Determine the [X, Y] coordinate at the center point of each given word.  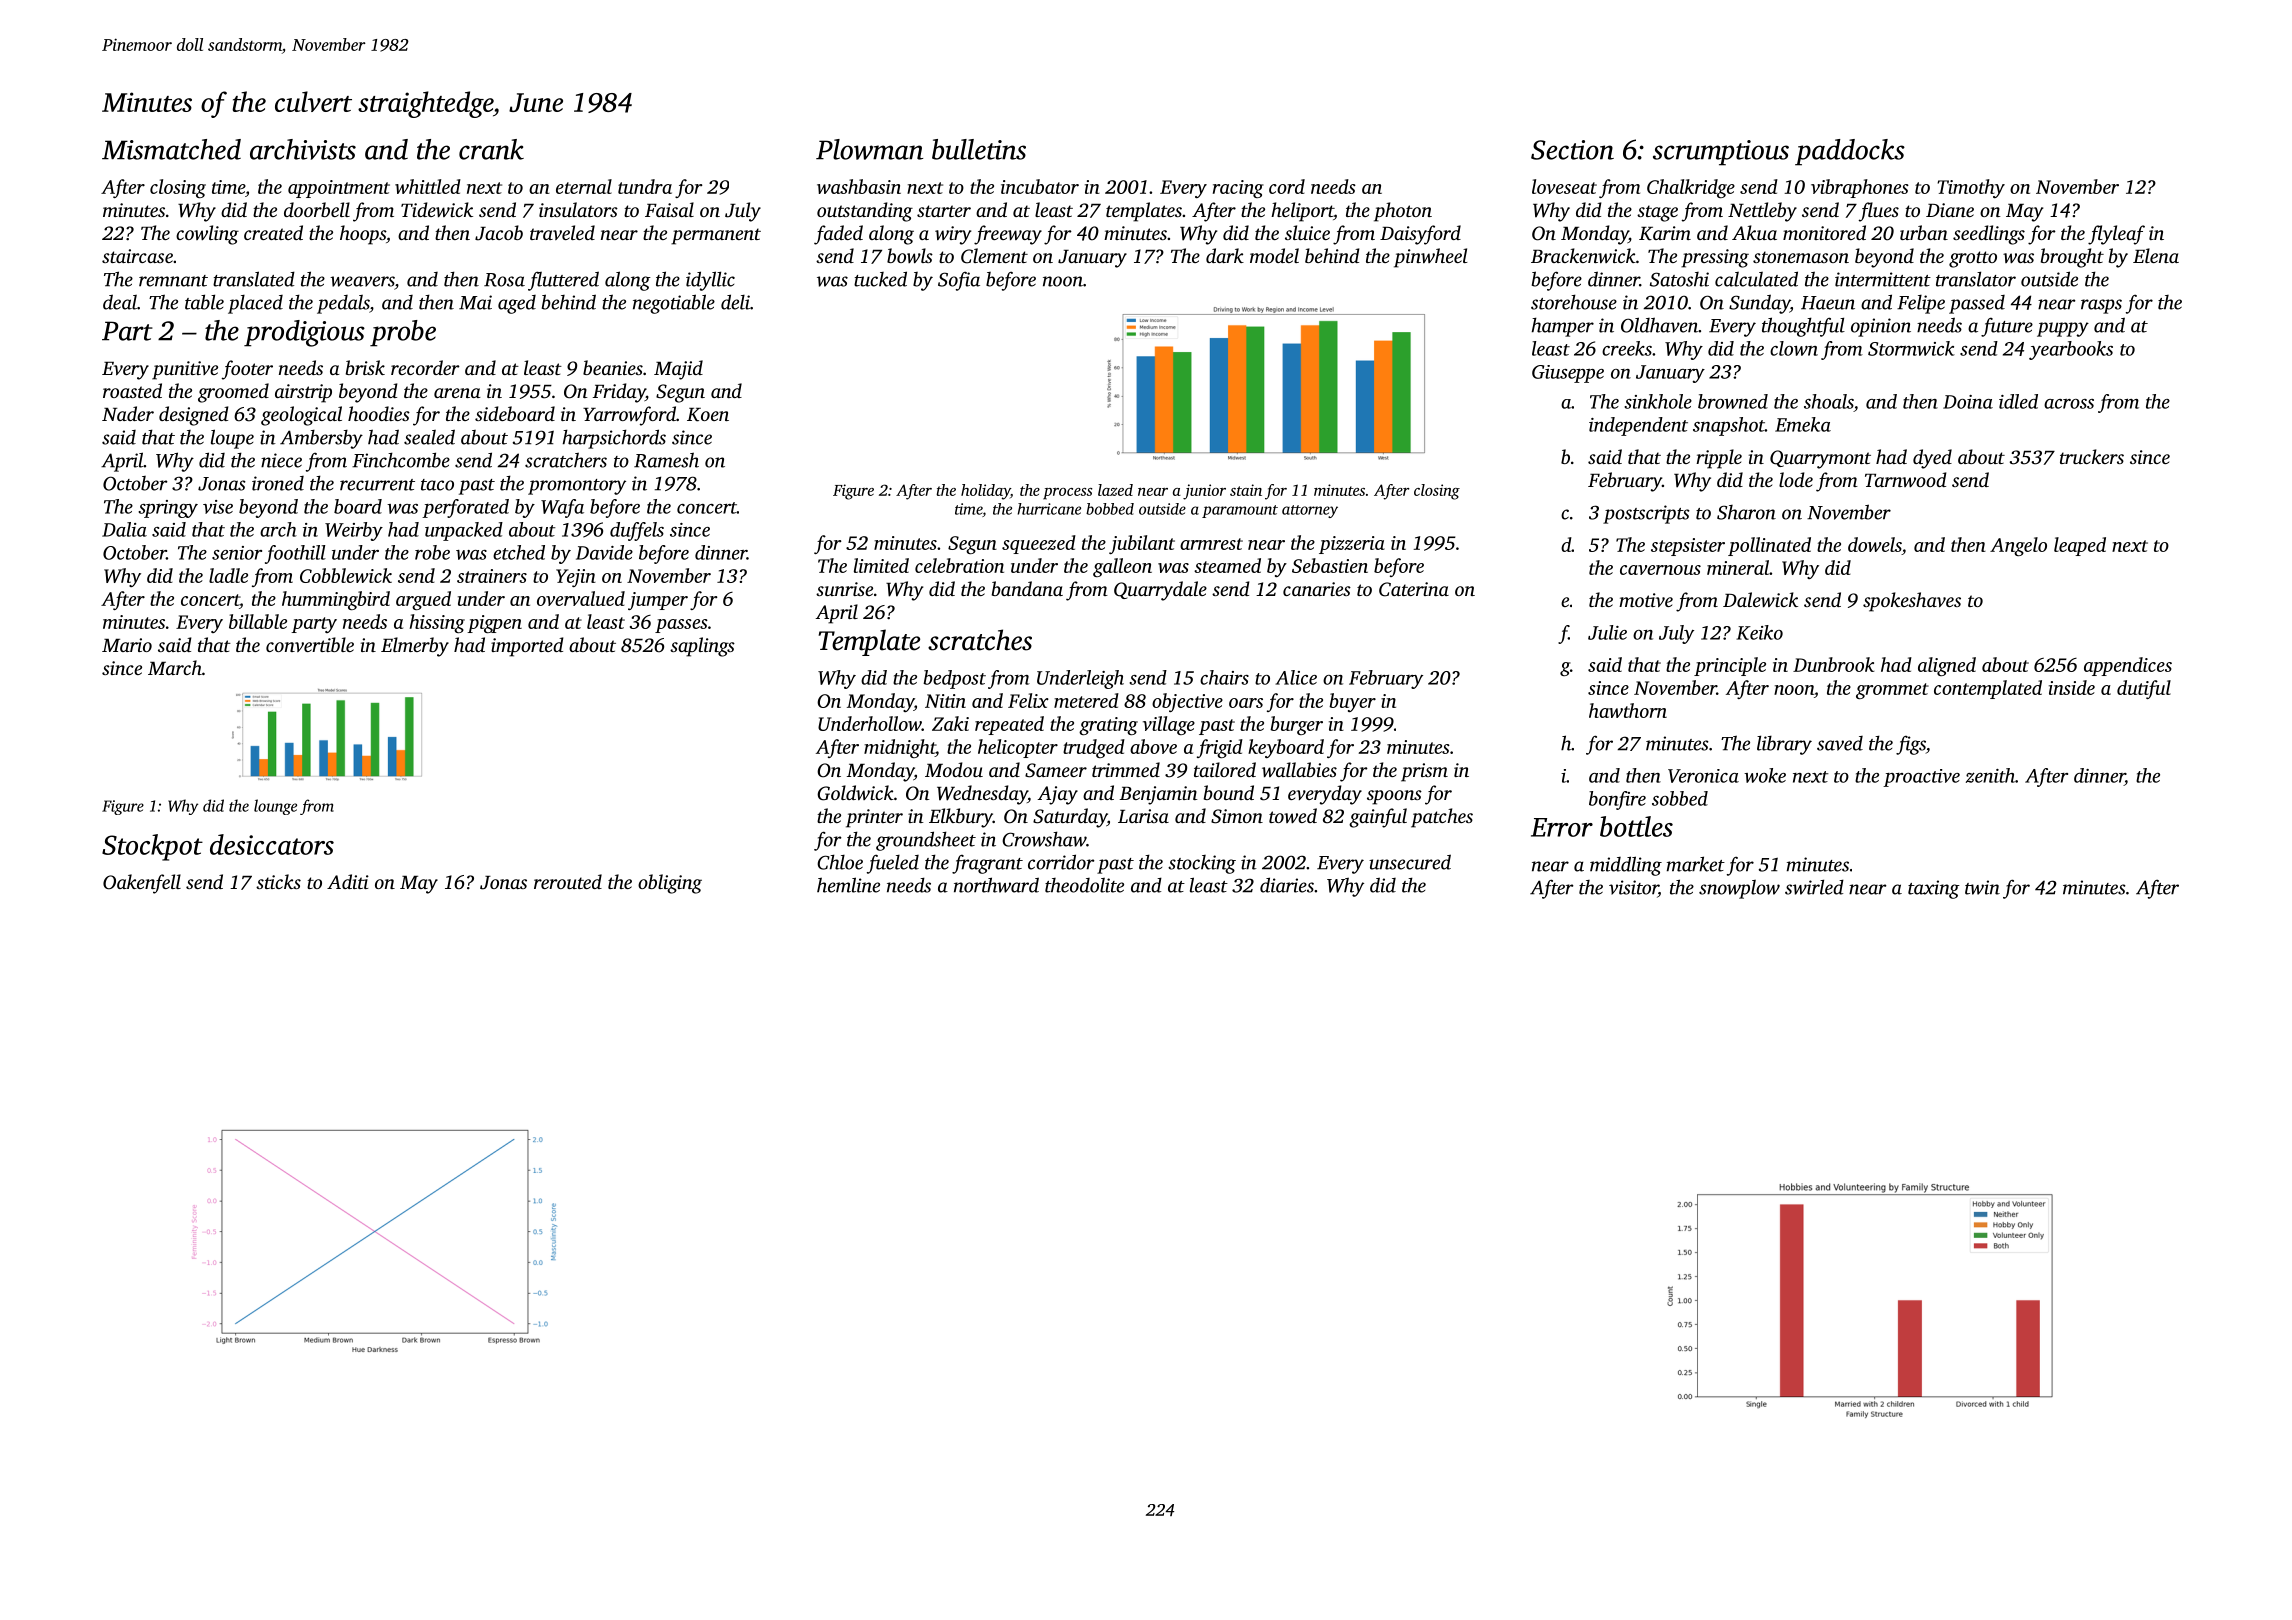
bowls [910, 255]
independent [1638, 426]
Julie [1607, 632]
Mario [127, 645]
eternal [584, 186]
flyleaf [2116, 235]
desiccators [272, 844]
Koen [708, 415]
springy [168, 509]
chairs [1224, 677]
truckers [2092, 456]
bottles [1636, 826]
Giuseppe [1568, 374]
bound [1229, 792]
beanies [613, 367]
